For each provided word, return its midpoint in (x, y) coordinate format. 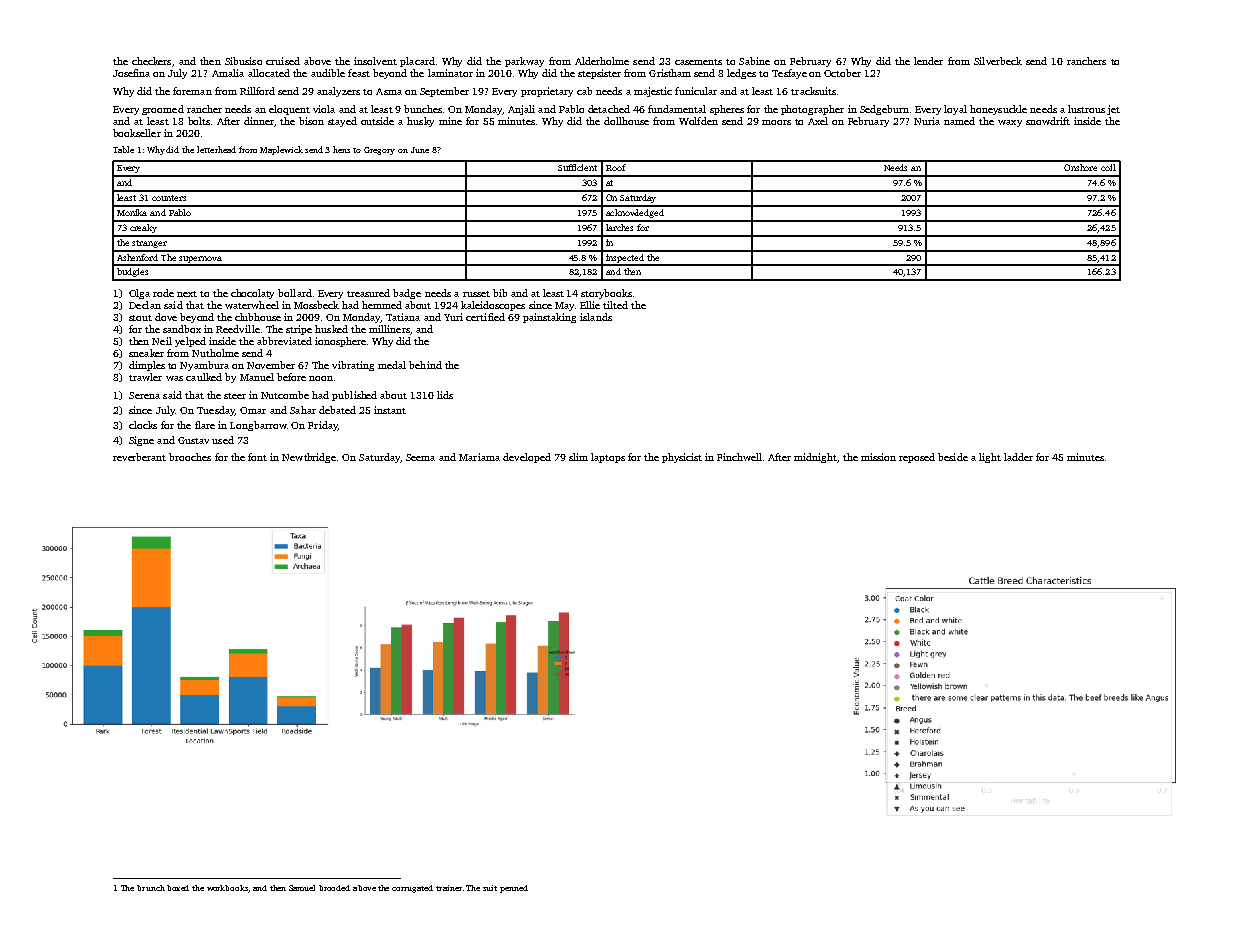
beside (953, 457)
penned (514, 889)
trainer (449, 888)
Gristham (670, 73)
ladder (1018, 457)
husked (331, 329)
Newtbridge (309, 458)
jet (1113, 110)
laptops (608, 458)
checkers (151, 61)
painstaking (549, 318)
